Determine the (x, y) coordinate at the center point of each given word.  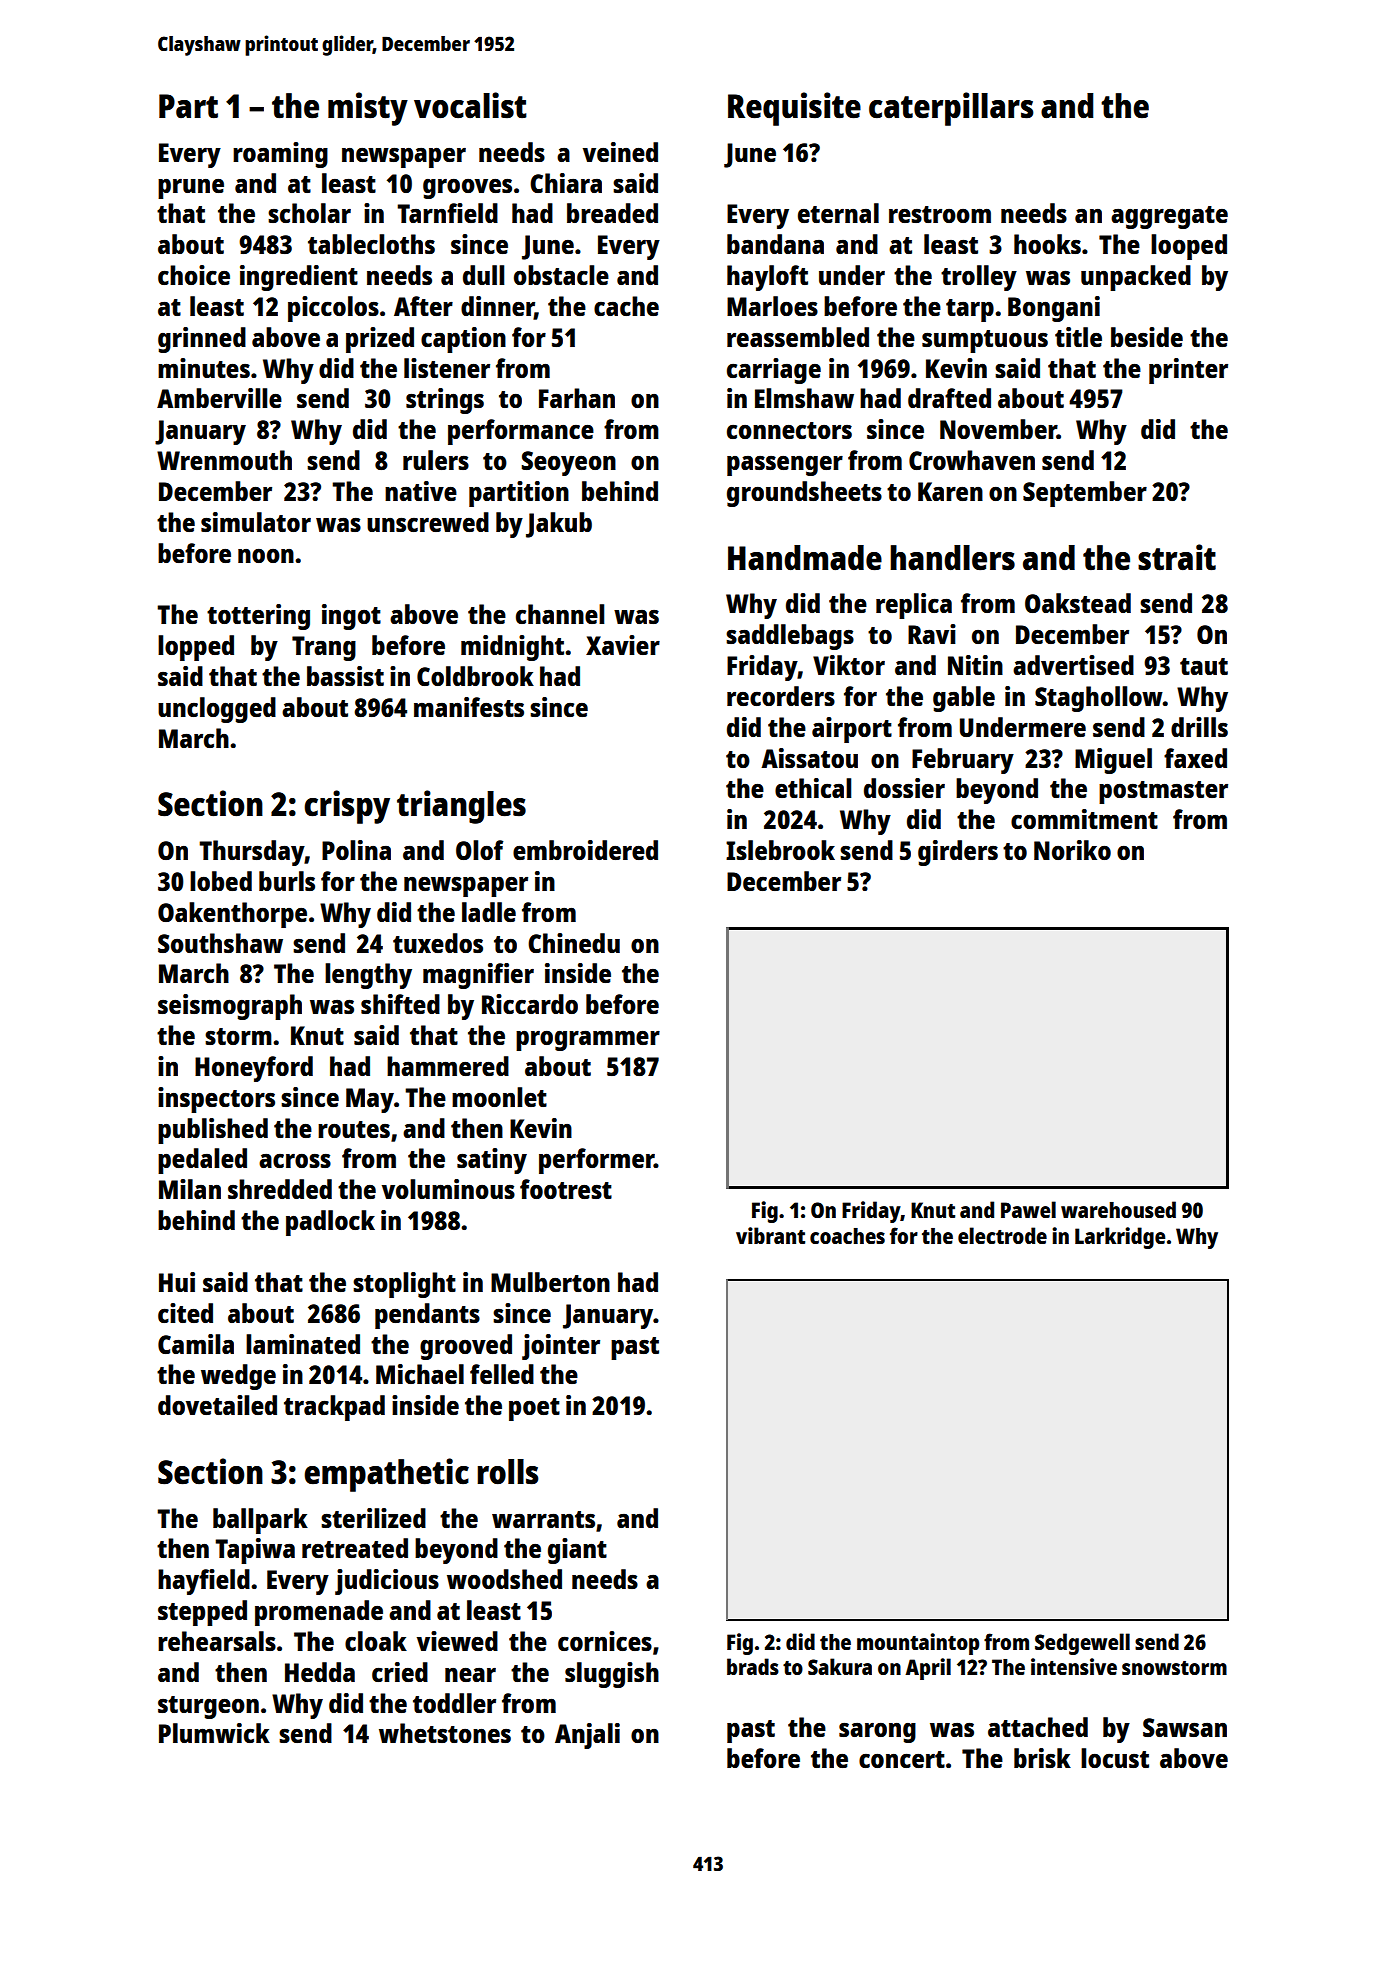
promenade (319, 1613)
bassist (345, 676)
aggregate (1169, 217)
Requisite (794, 109)
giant (577, 1551)
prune (191, 189)
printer (1188, 371)
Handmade (805, 558)
